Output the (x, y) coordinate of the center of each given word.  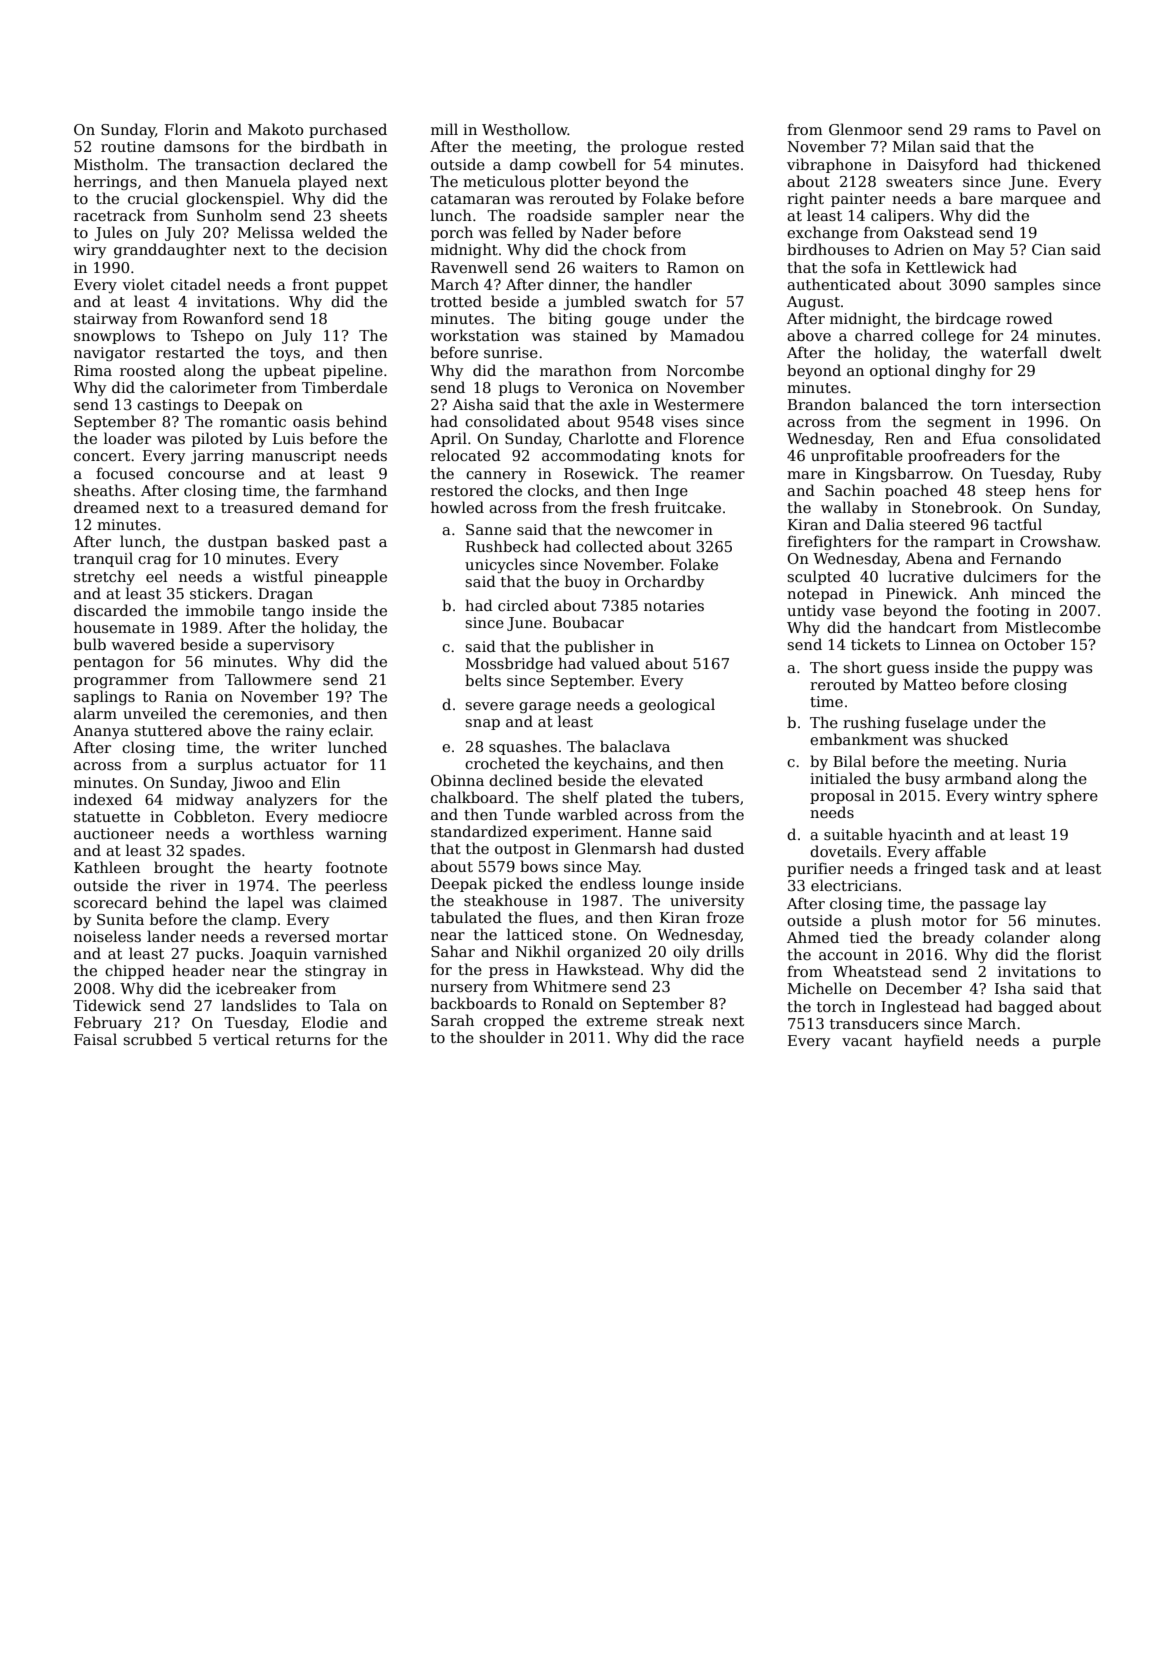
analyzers (281, 800)
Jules (113, 233)
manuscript (294, 457)
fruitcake (688, 507)
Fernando (1026, 558)
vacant (867, 1041)
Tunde (527, 814)
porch (452, 233)
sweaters (919, 182)
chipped (135, 971)
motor (944, 921)
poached (916, 491)
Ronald (568, 1003)
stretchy (104, 577)
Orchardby (664, 582)
